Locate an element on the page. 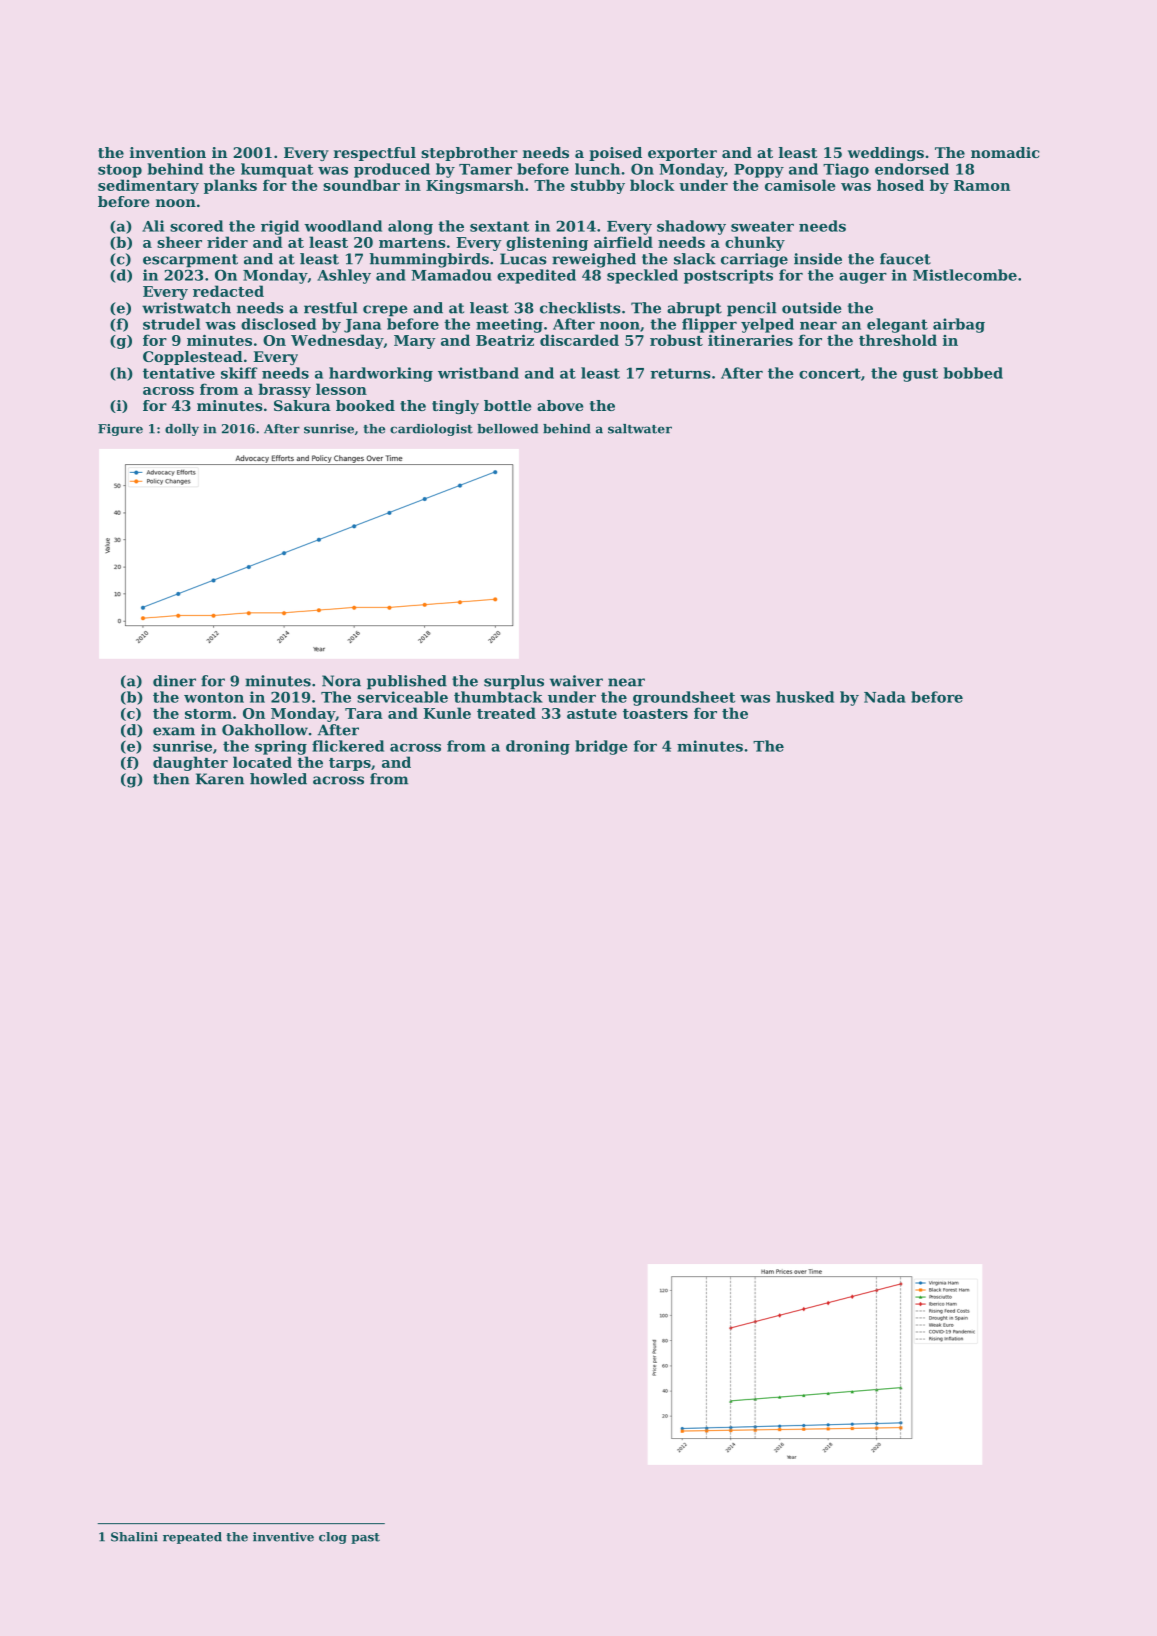 This image has width=1157, height=1636. Nada is located at coordinates (885, 697).
